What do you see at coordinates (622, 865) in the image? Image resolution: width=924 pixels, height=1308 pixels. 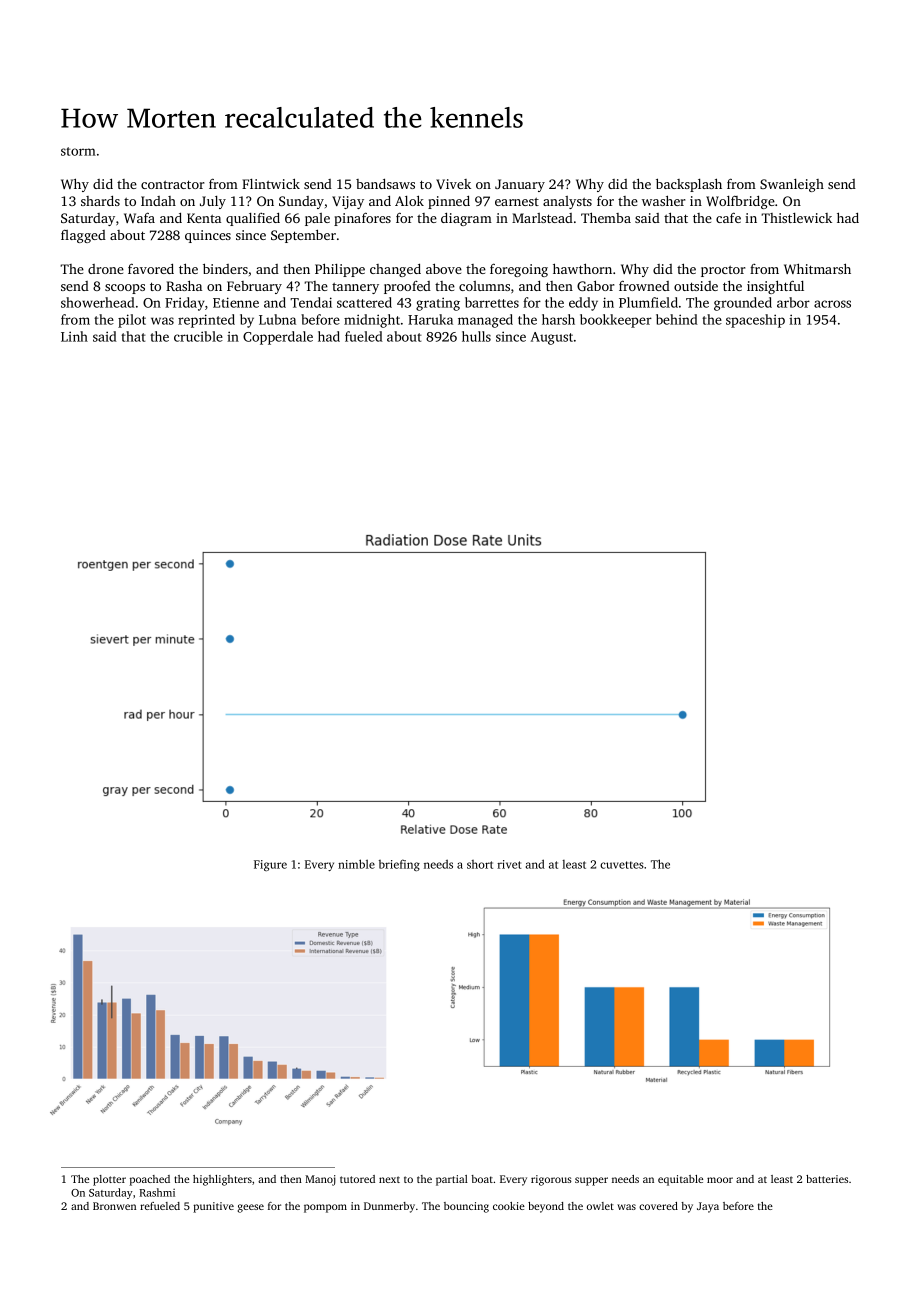 I see `cuvettes` at bounding box center [622, 865].
